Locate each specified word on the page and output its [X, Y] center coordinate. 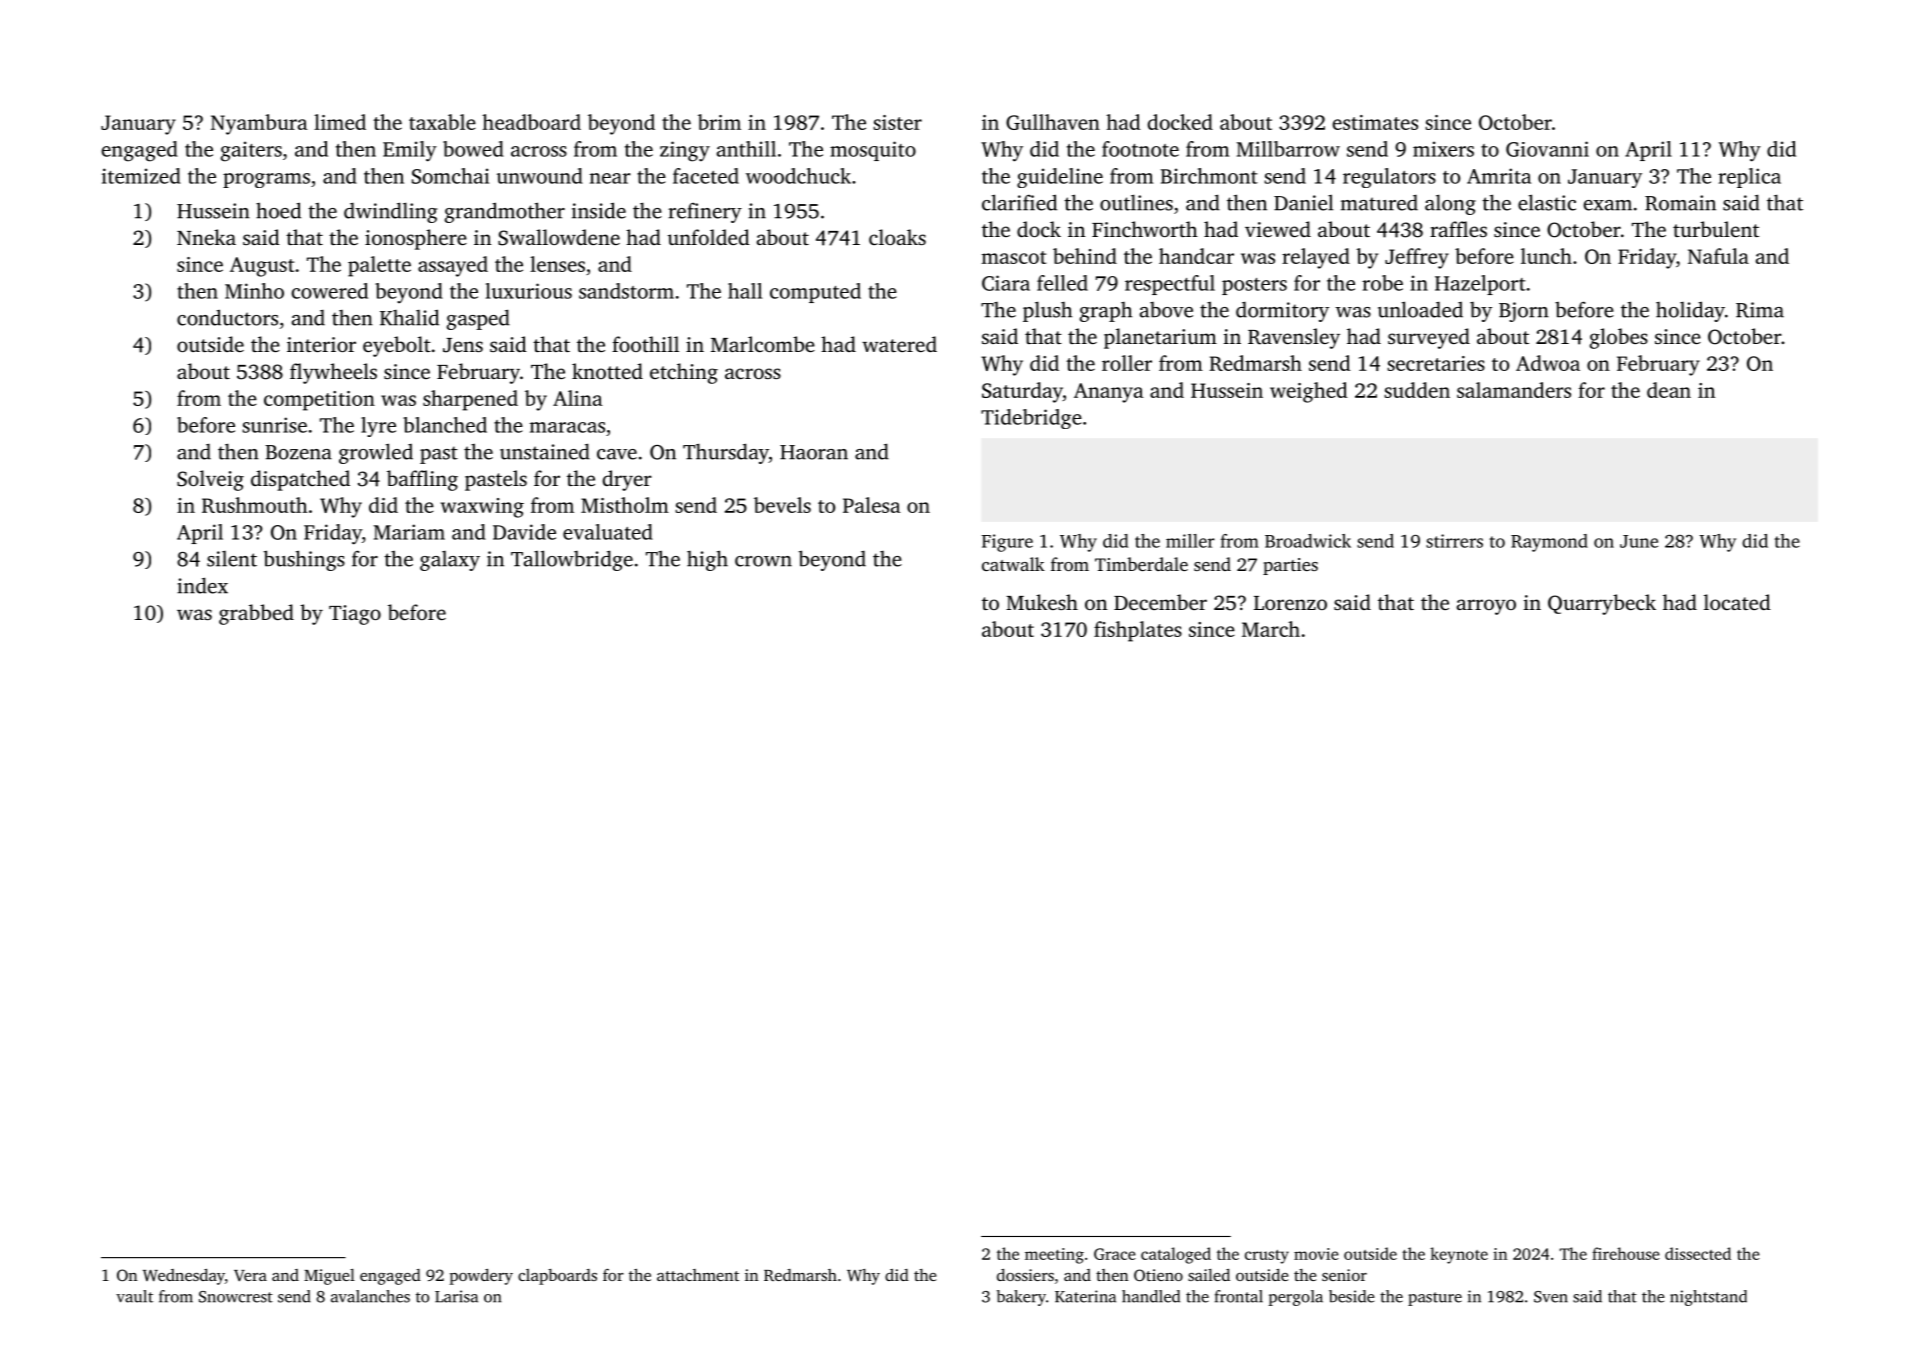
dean [1669, 390]
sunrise [274, 425]
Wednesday [184, 1277]
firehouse [1626, 1253]
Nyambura [259, 124]
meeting [1054, 1256]
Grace [1115, 1254]
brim [719, 122]
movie [1316, 1254]
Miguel [329, 1277]
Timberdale [1141, 564]
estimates [1375, 122]
